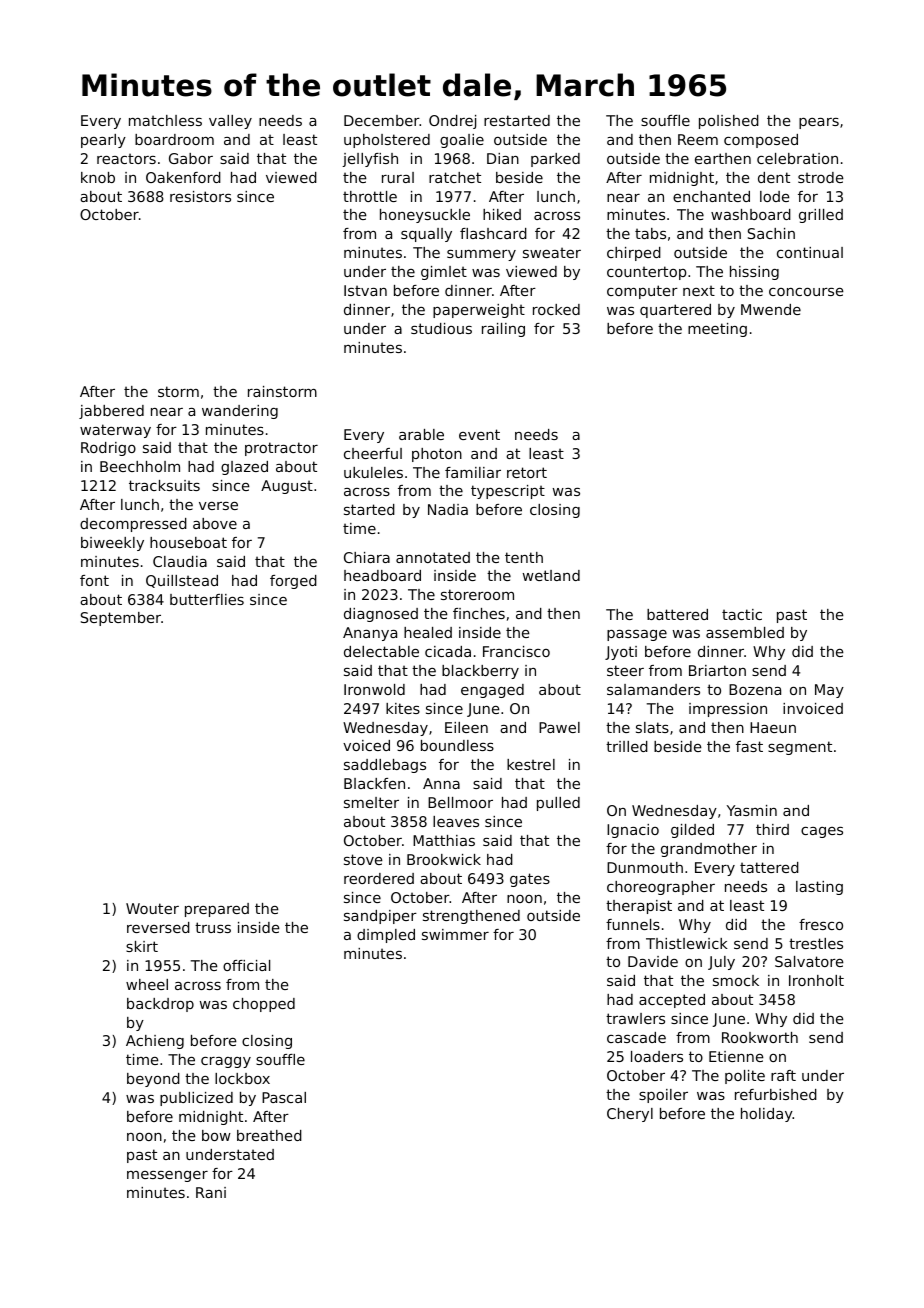  I want to click on trawlers, so click(635, 1018).
